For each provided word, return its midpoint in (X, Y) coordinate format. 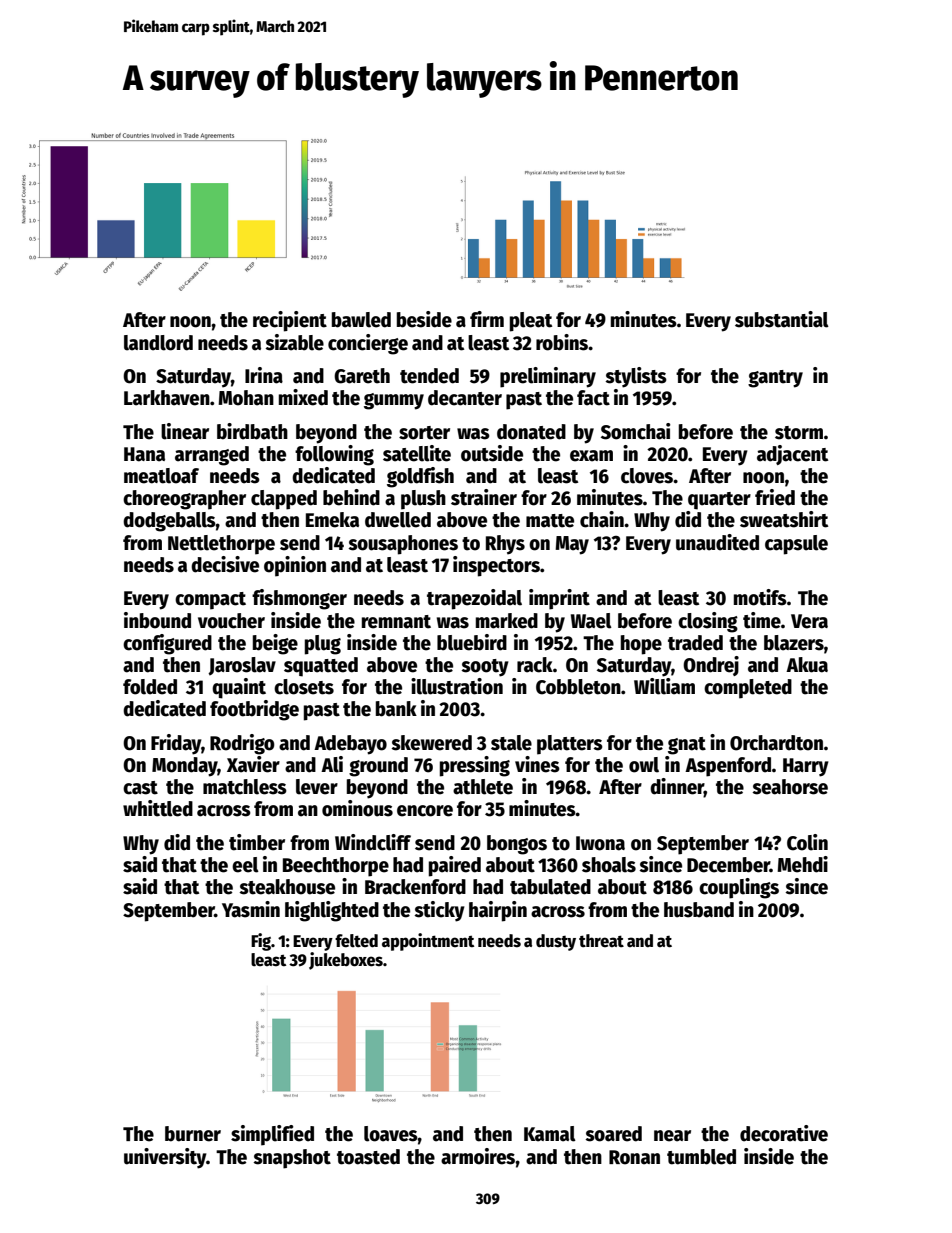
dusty (556, 942)
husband (699, 910)
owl (644, 765)
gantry (775, 379)
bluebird (472, 642)
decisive (225, 564)
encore (425, 811)
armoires (478, 1156)
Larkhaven (167, 398)
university (165, 1158)
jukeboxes (346, 961)
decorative (784, 1133)
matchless (245, 787)
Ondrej (711, 666)
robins (562, 342)
